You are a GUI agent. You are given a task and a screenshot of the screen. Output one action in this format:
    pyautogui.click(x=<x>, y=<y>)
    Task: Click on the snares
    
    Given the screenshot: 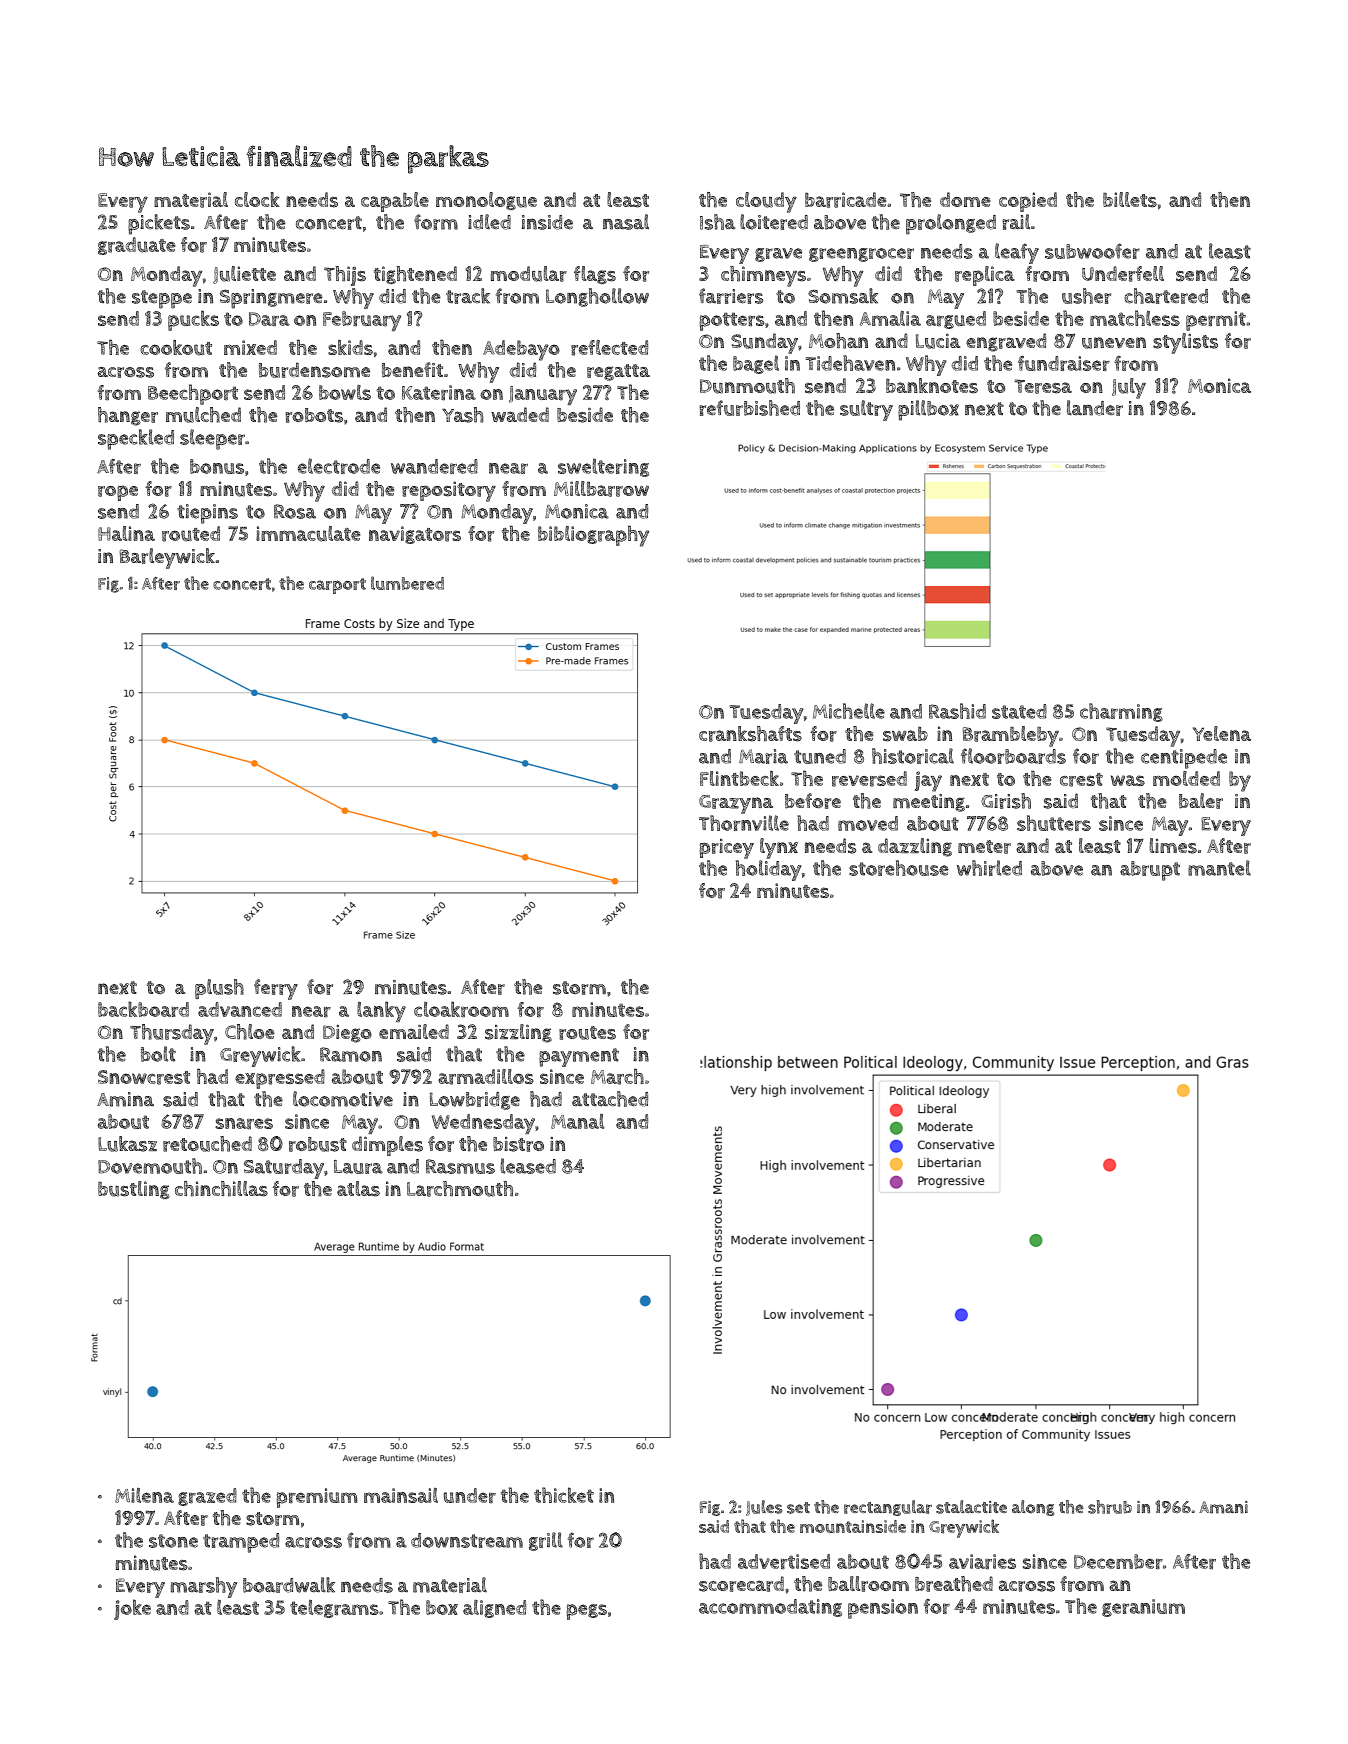 What is the action you would take?
    pyautogui.click(x=244, y=1124)
